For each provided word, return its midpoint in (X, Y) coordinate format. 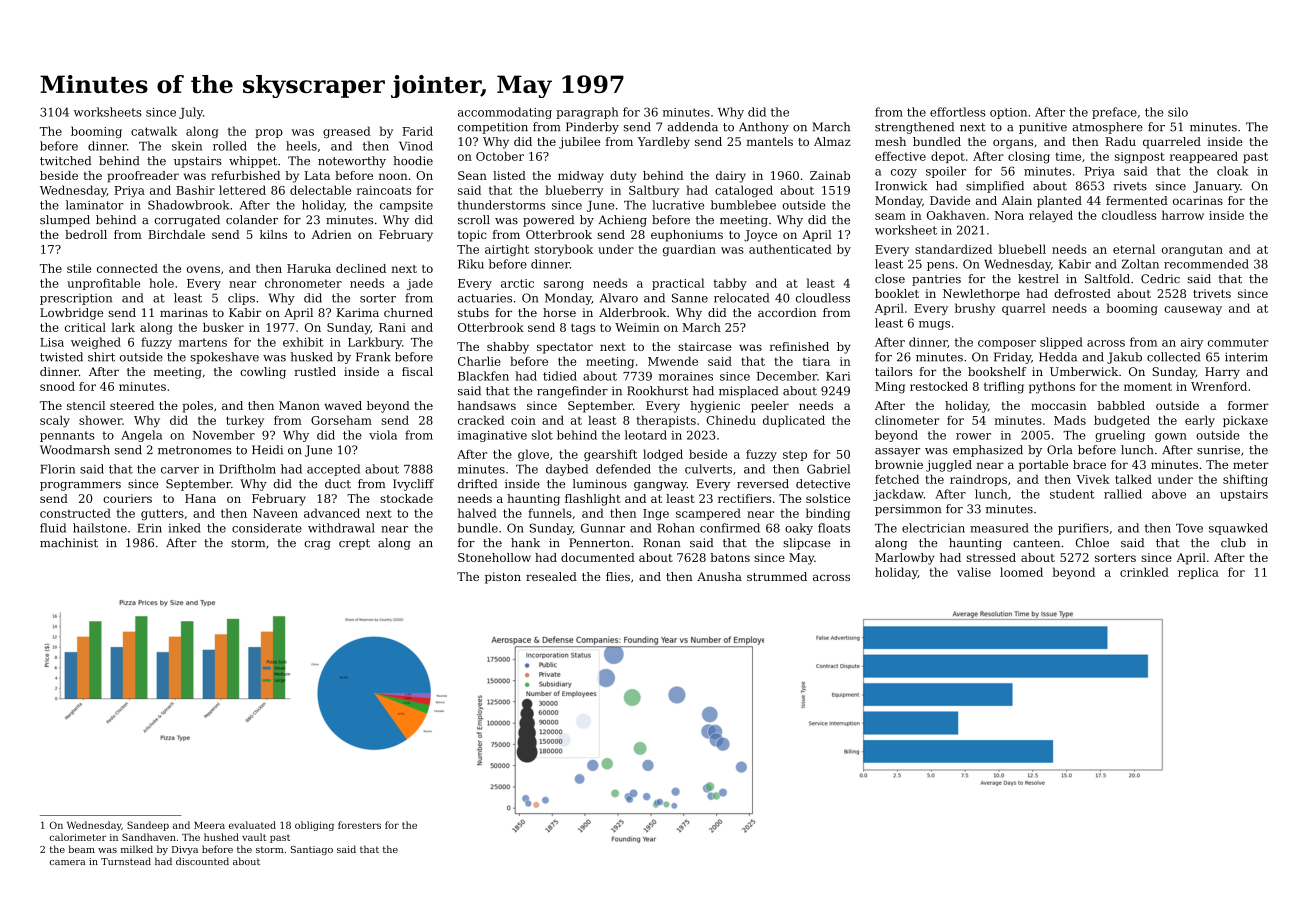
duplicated (794, 421)
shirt (101, 357)
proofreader (143, 177)
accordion (787, 312)
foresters (359, 825)
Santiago (312, 850)
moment (1148, 387)
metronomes (195, 450)
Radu (1120, 141)
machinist (69, 543)
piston (503, 578)
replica (1198, 573)
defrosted (1082, 293)
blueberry (574, 191)
